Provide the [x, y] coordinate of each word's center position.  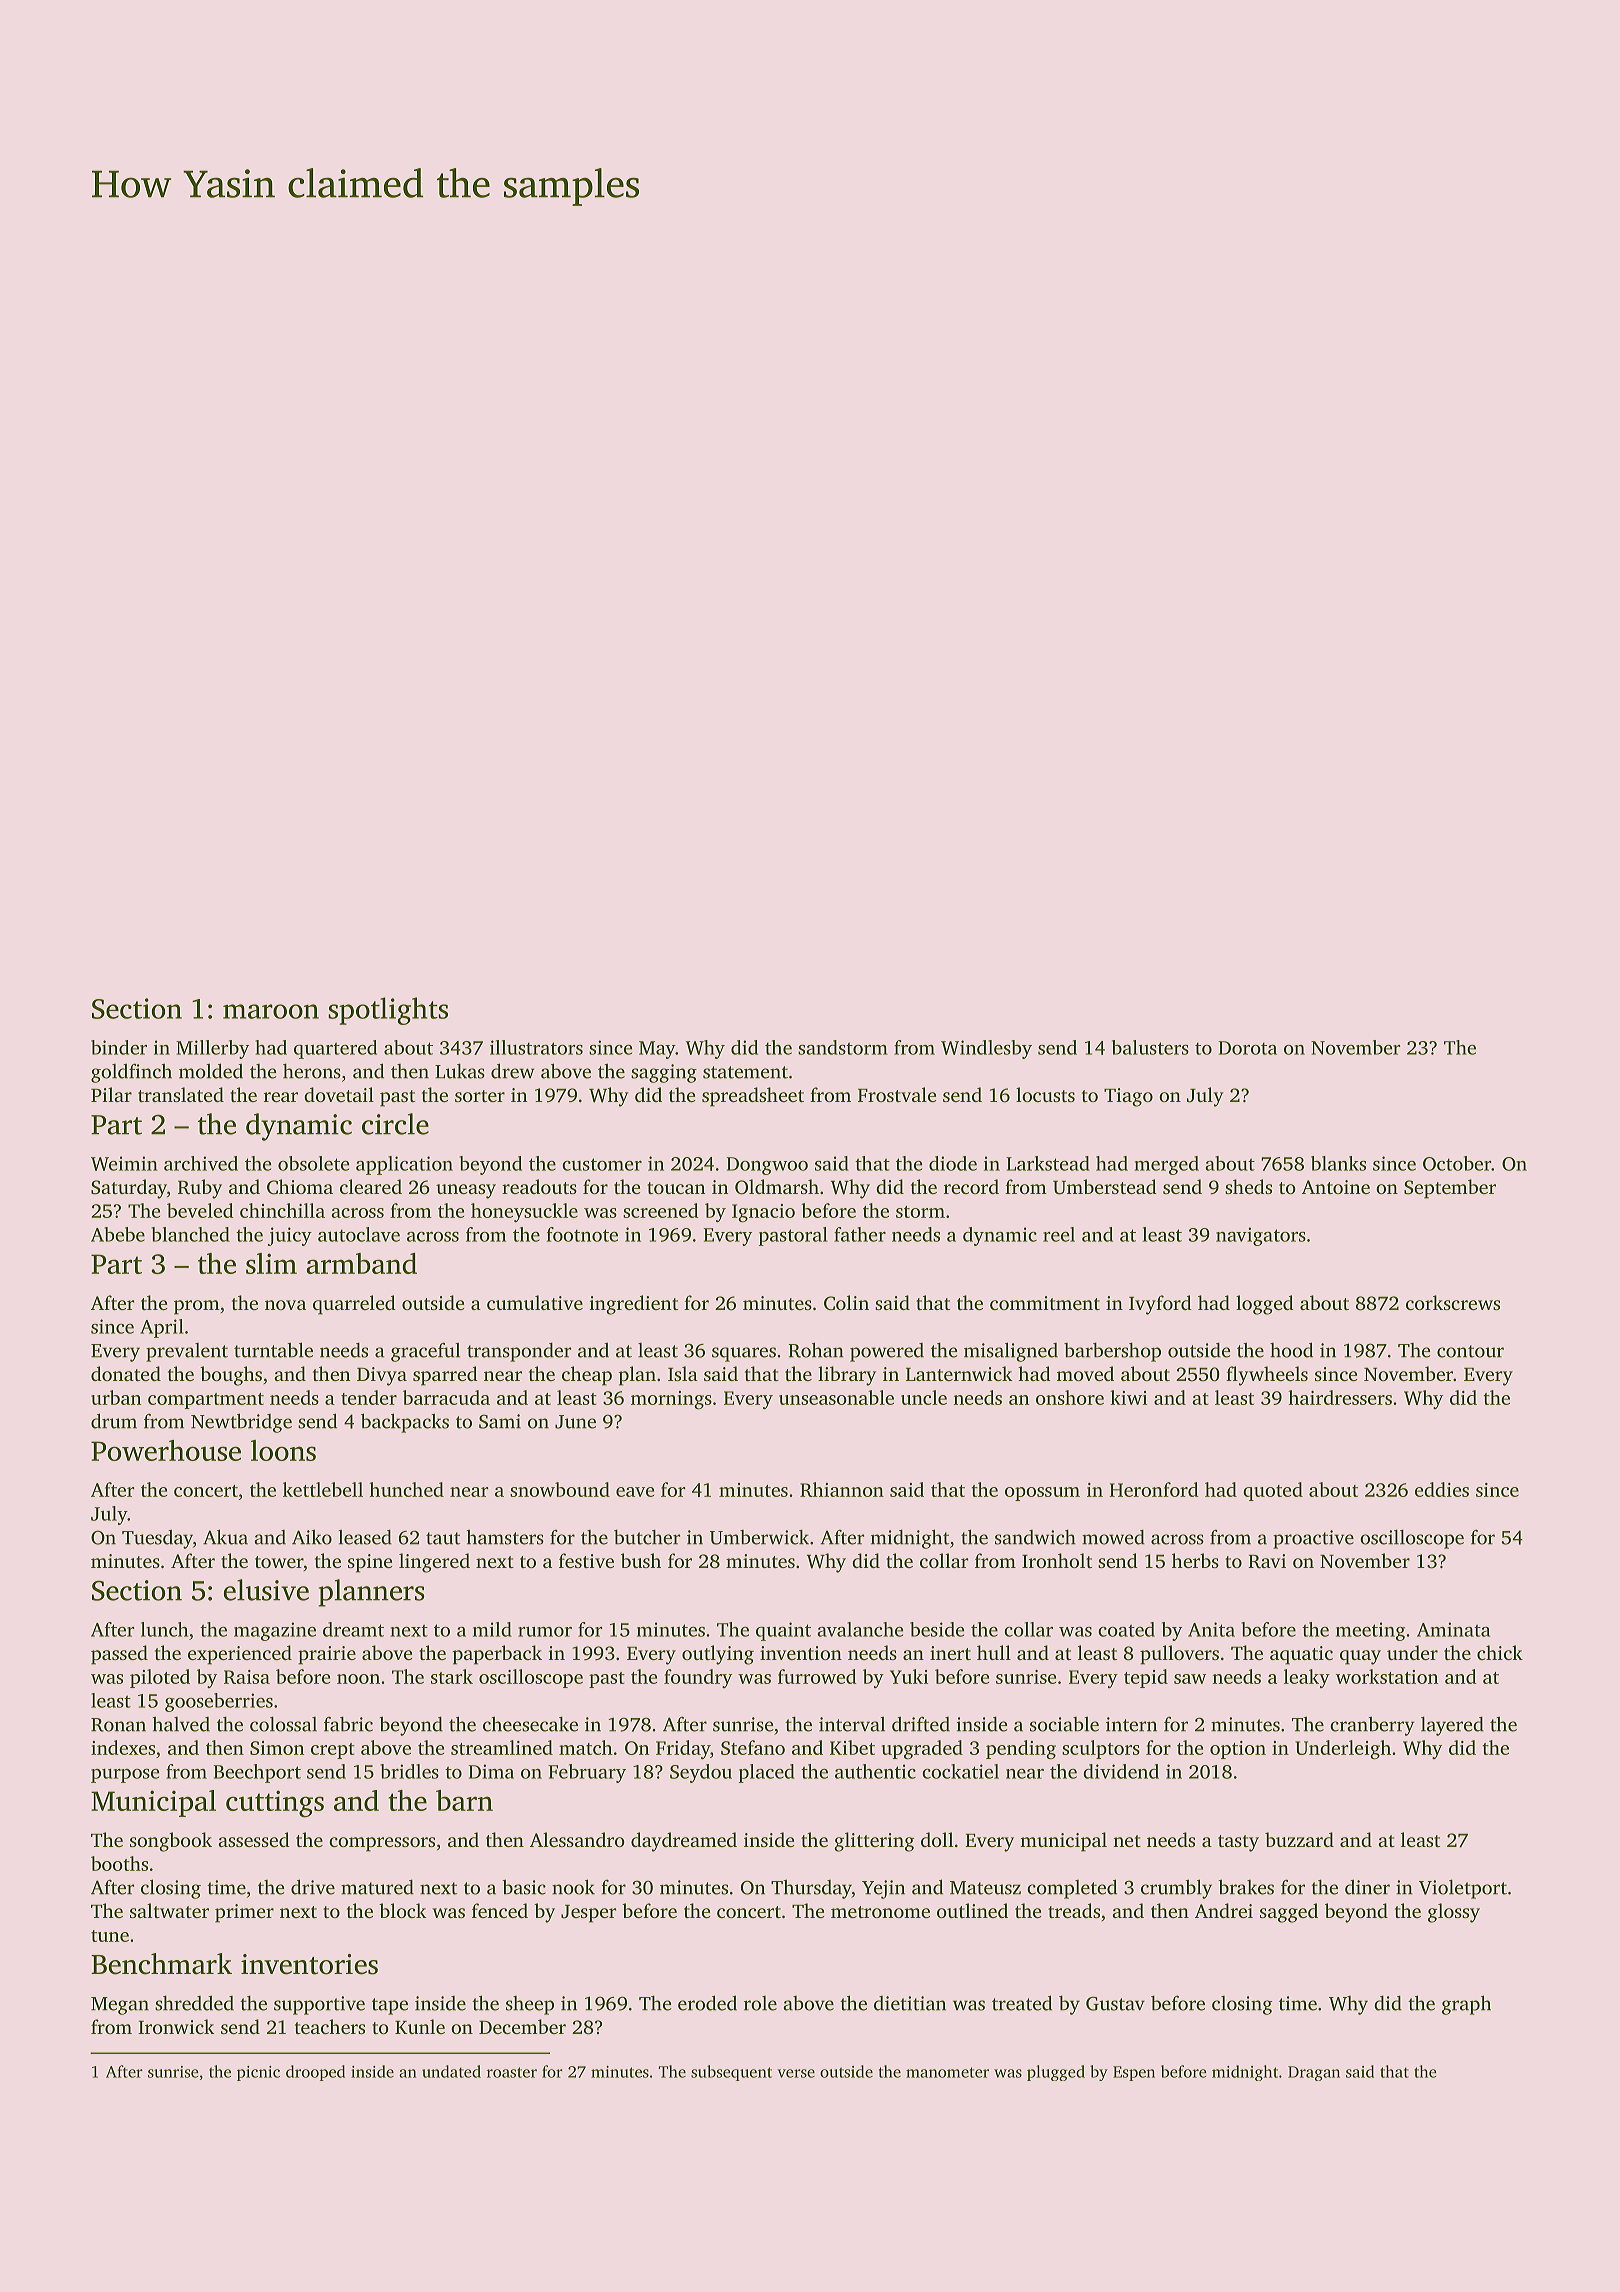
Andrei [1224, 1910]
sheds [1248, 1186]
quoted [1273, 1491]
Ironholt [1057, 1560]
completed [1072, 1889]
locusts [1045, 1094]
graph [1466, 2005]
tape [390, 2006]
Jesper [589, 1914]
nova [285, 1305]
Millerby [212, 1049]
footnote [582, 1234]
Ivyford [1160, 1305]
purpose [125, 1776]
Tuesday [157, 1539]
